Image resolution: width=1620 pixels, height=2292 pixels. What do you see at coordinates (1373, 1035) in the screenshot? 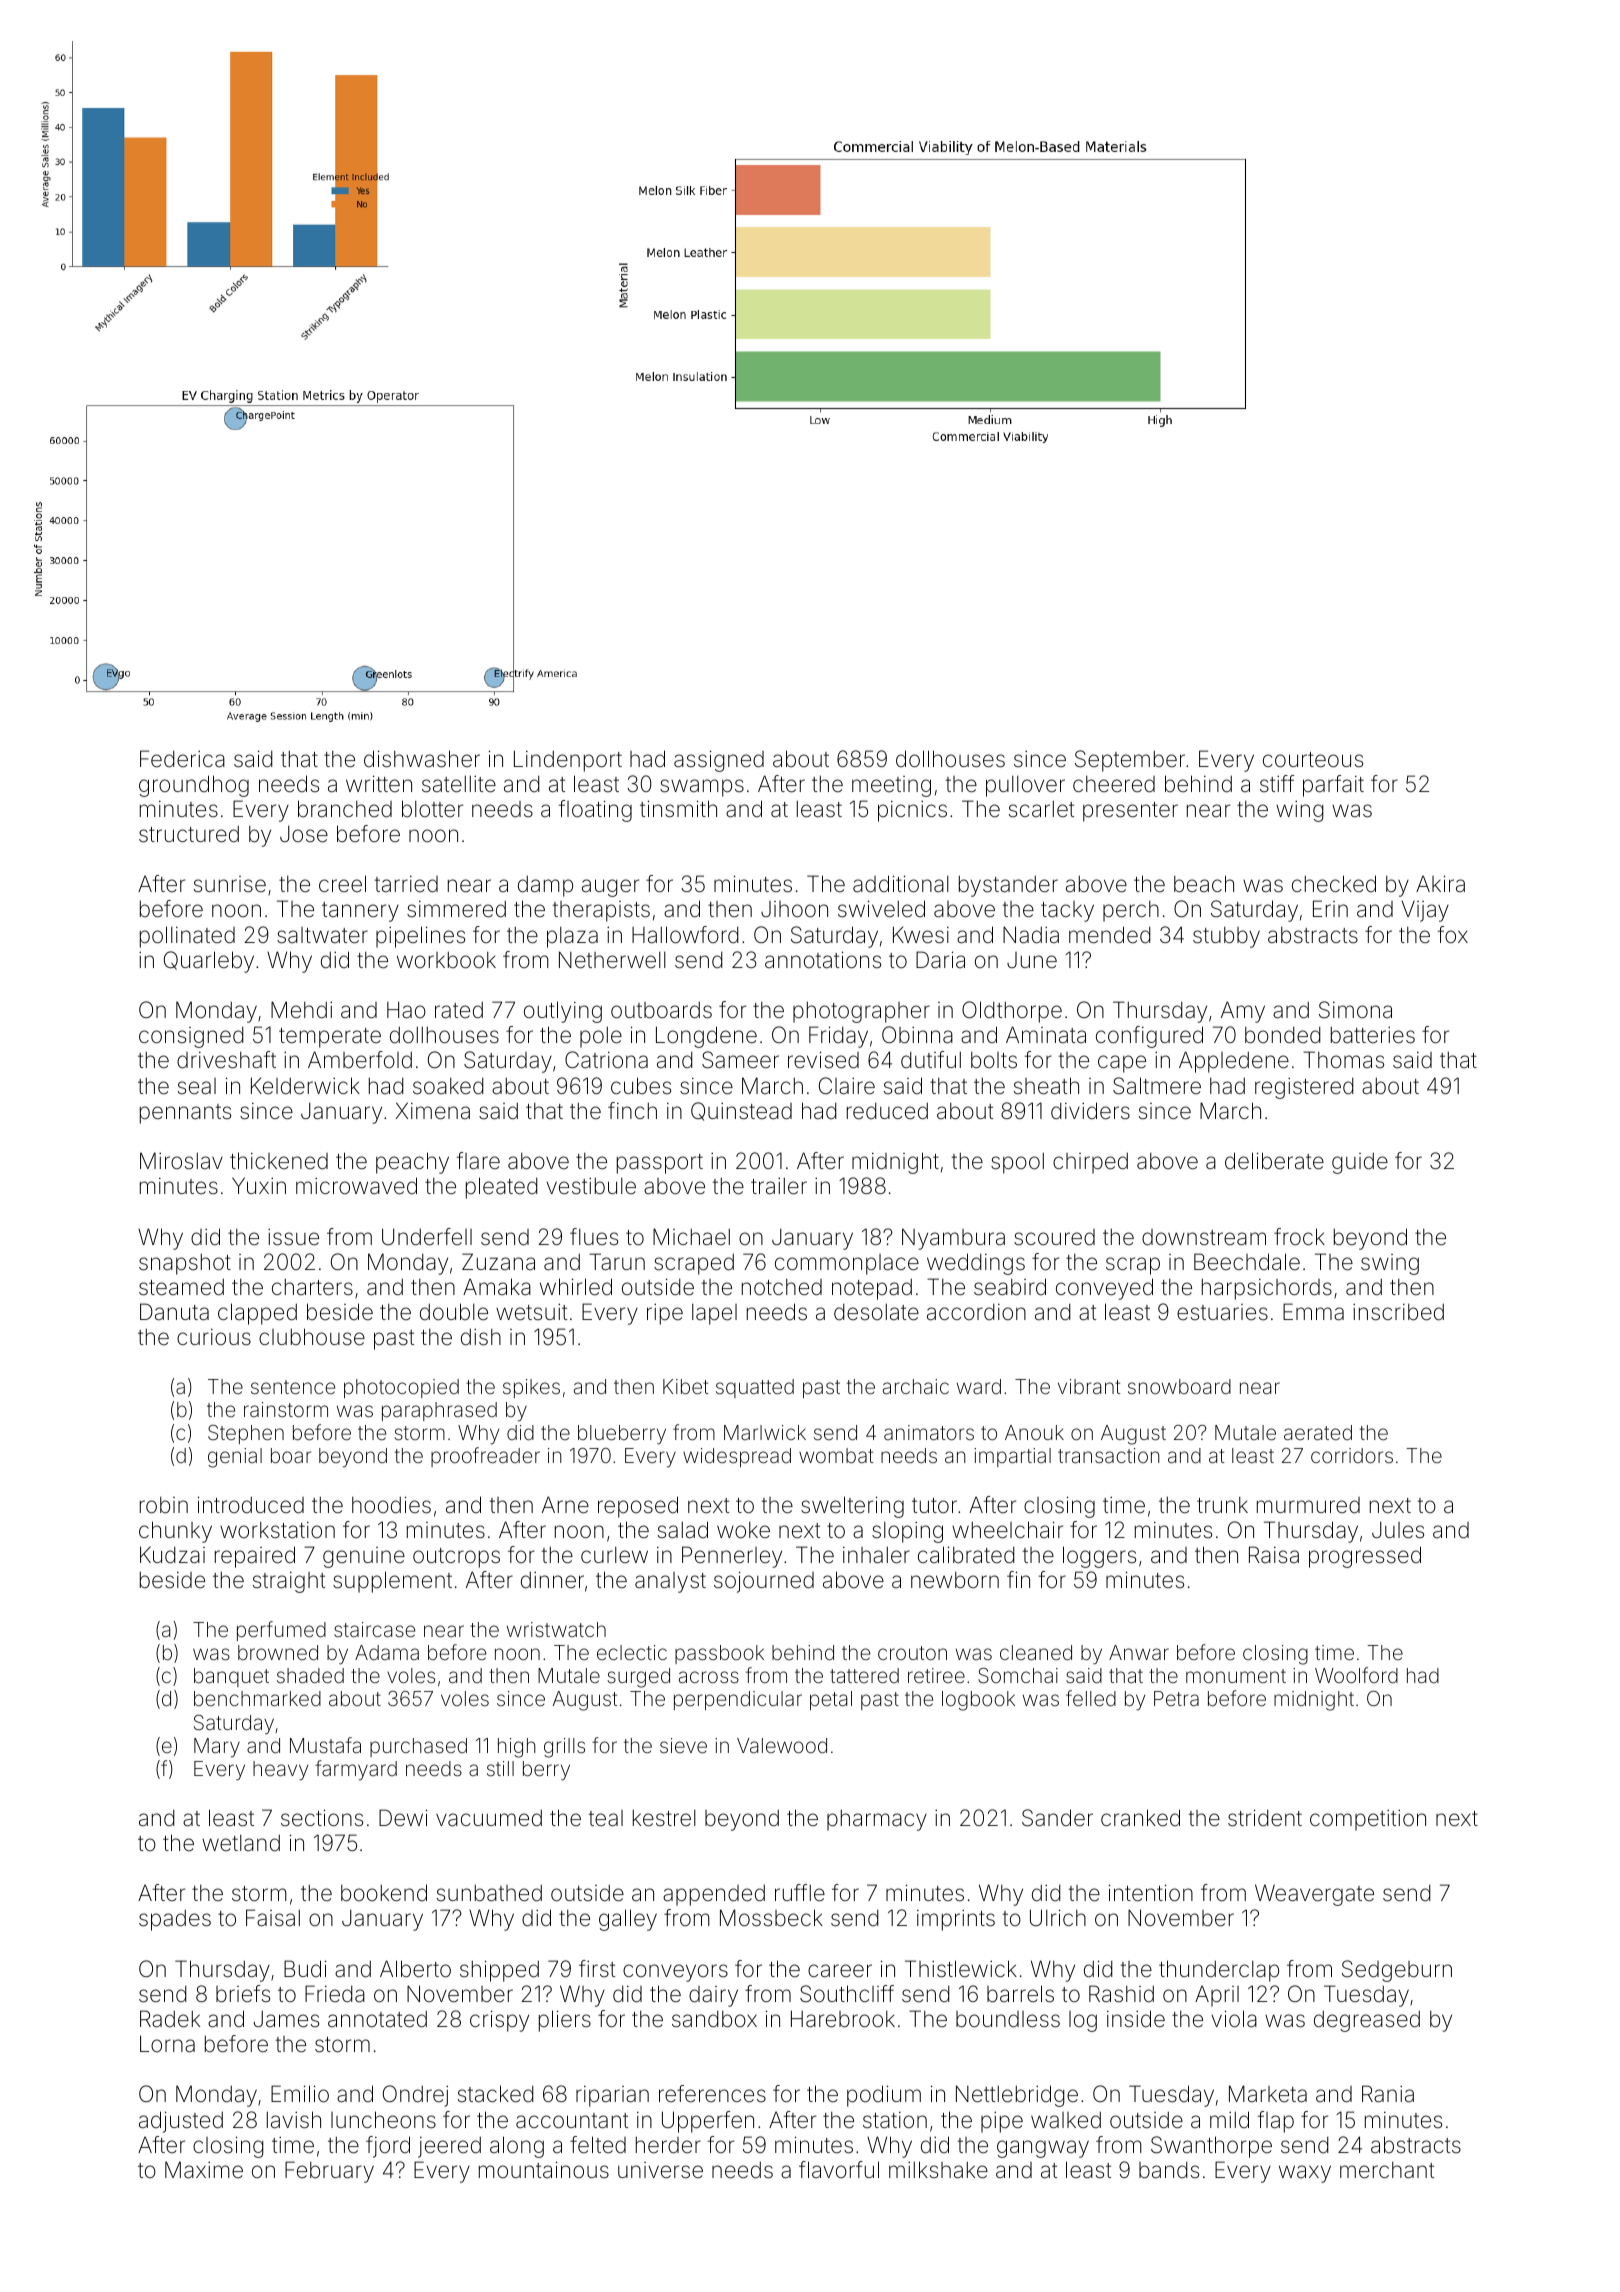
I see `batteries` at bounding box center [1373, 1035].
